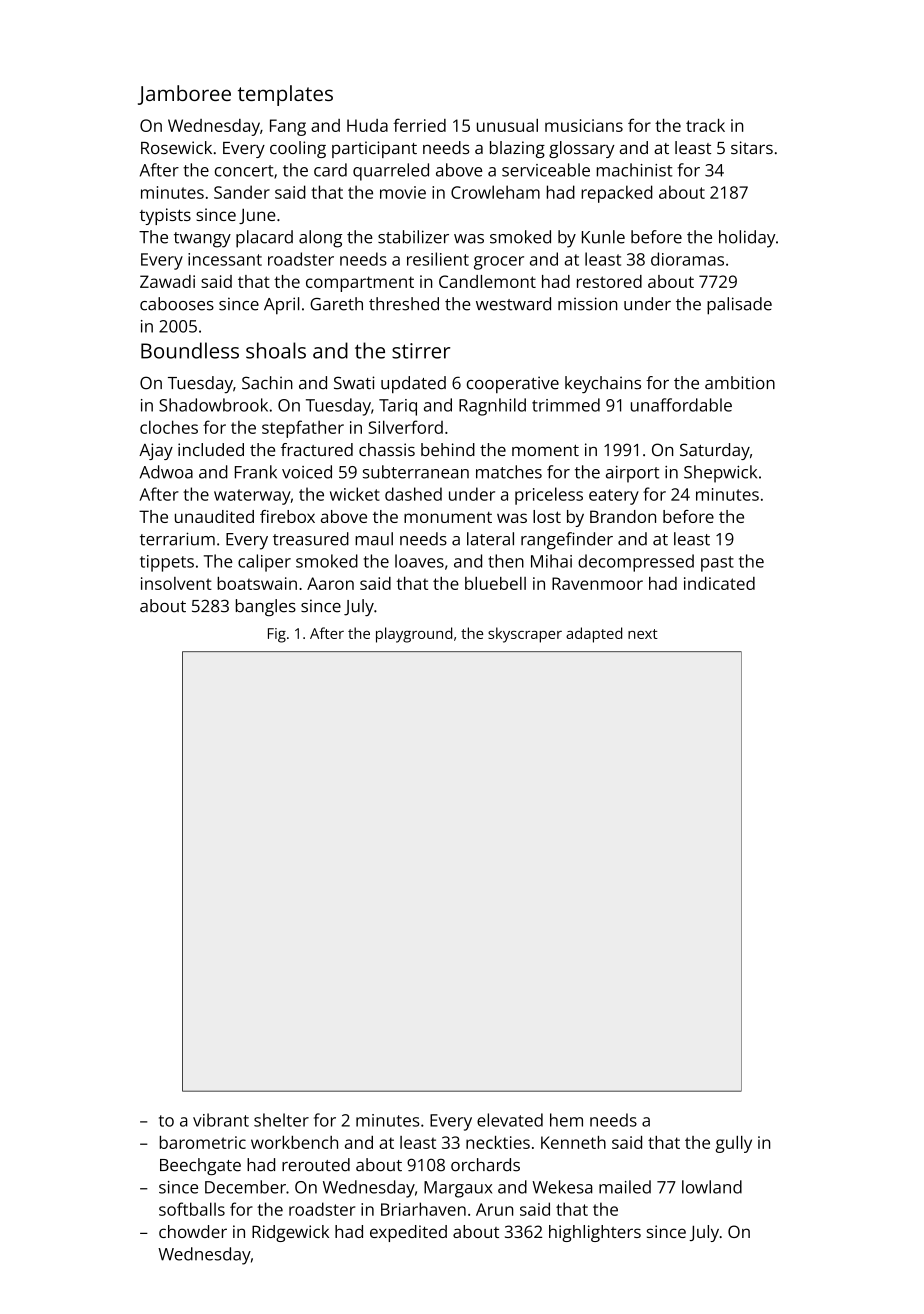 The width and height of the page is (924, 1314). I want to click on playground, so click(414, 635).
